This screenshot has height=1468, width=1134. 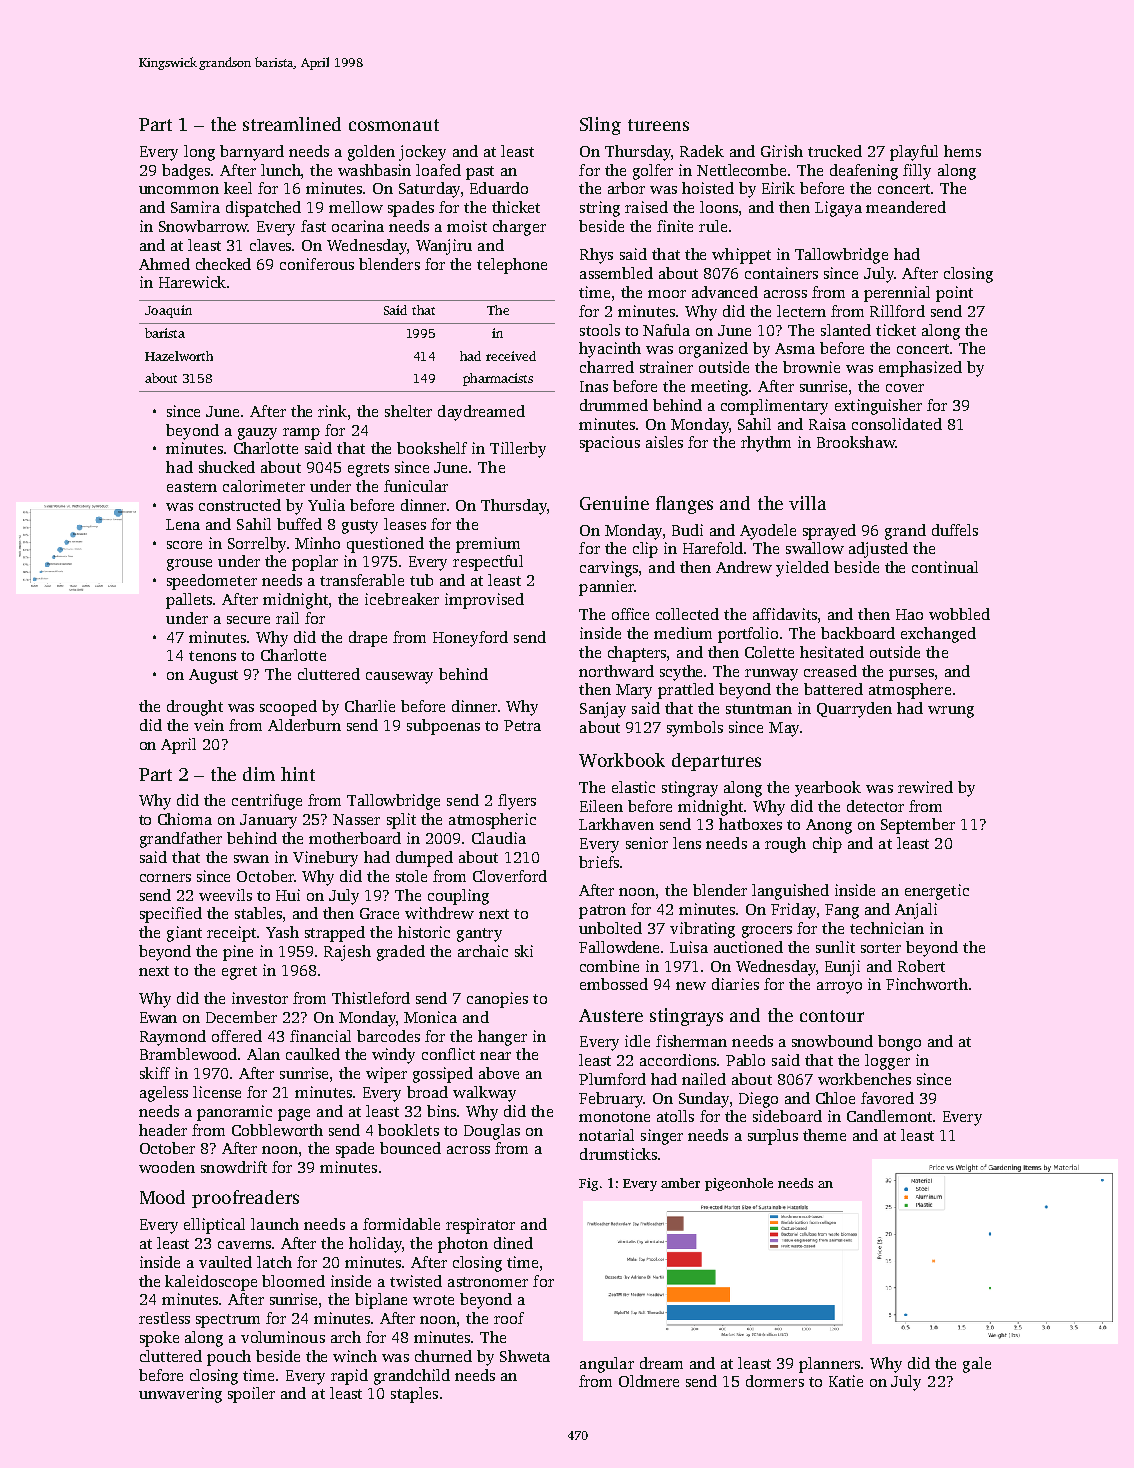 What do you see at coordinates (512, 266) in the screenshot?
I see `telephone` at bounding box center [512, 266].
